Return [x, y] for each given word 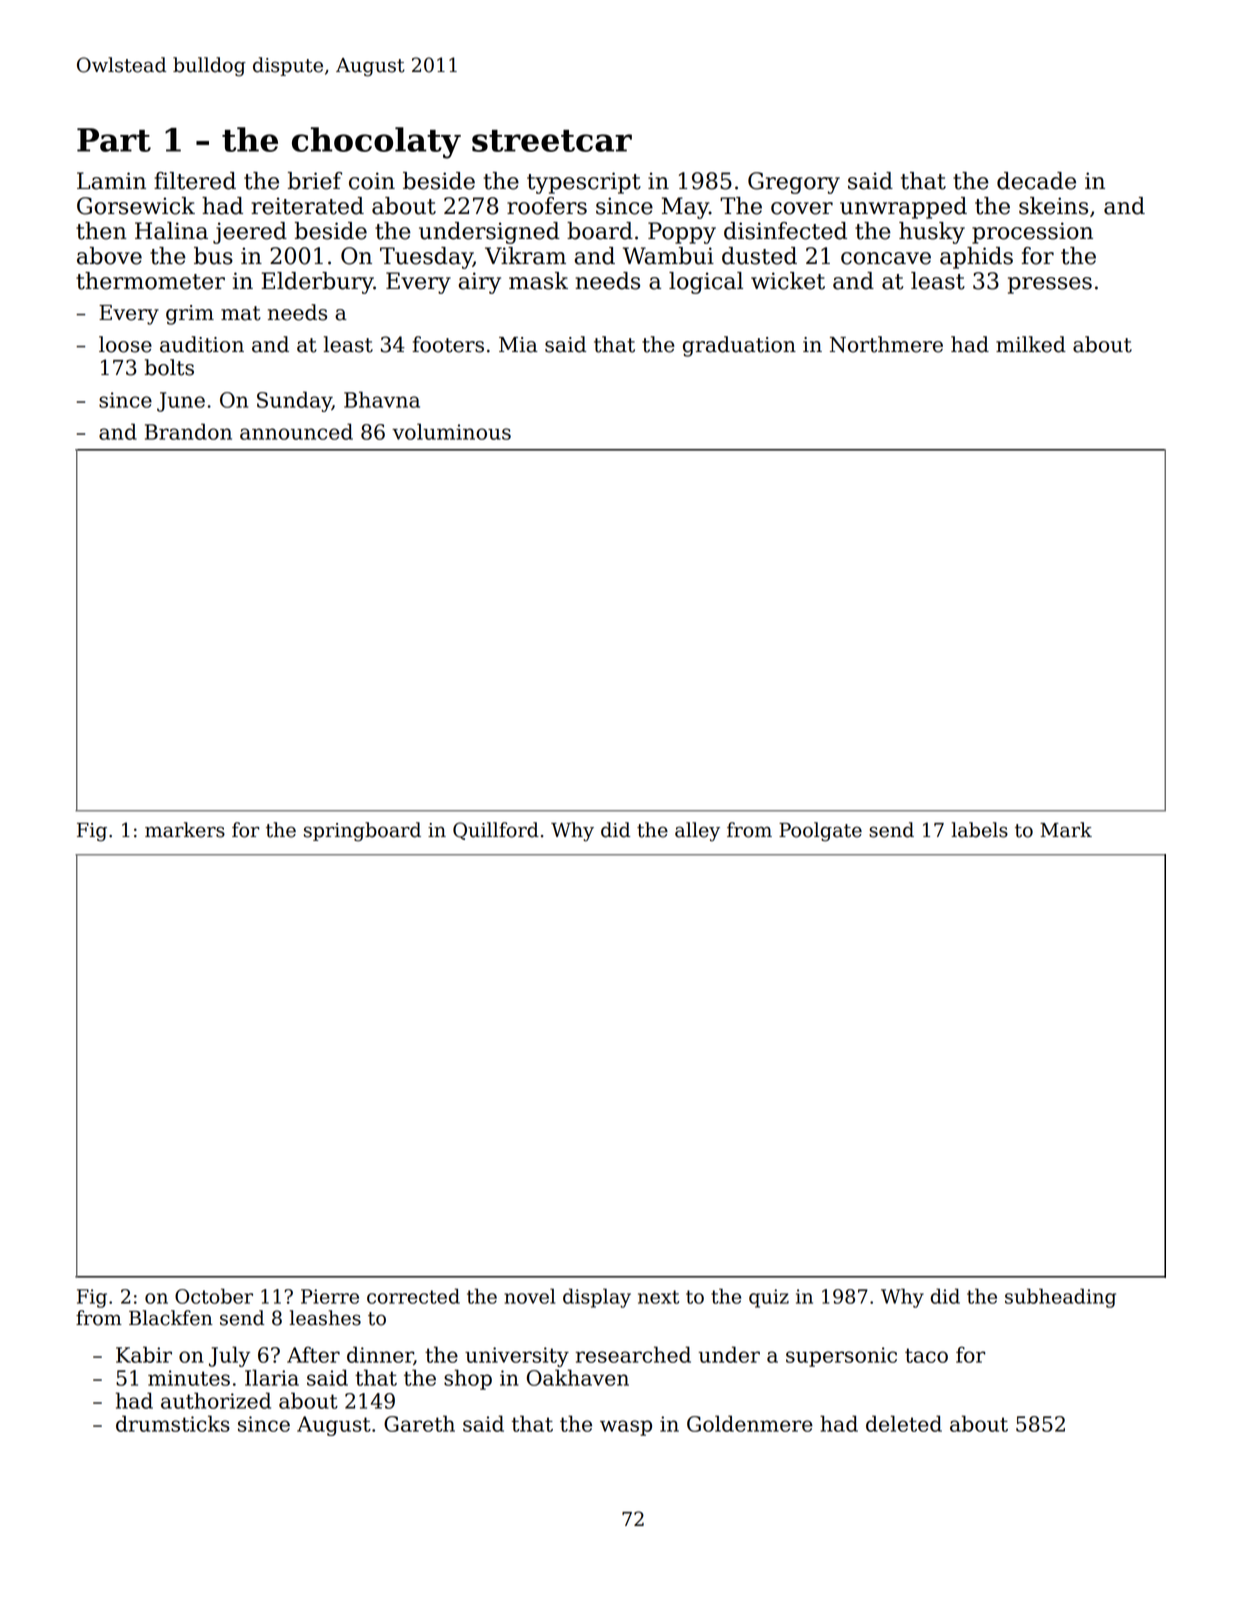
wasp [626, 1428]
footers [448, 344]
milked [1031, 344]
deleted [904, 1423]
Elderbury [317, 283]
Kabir [144, 1354]
